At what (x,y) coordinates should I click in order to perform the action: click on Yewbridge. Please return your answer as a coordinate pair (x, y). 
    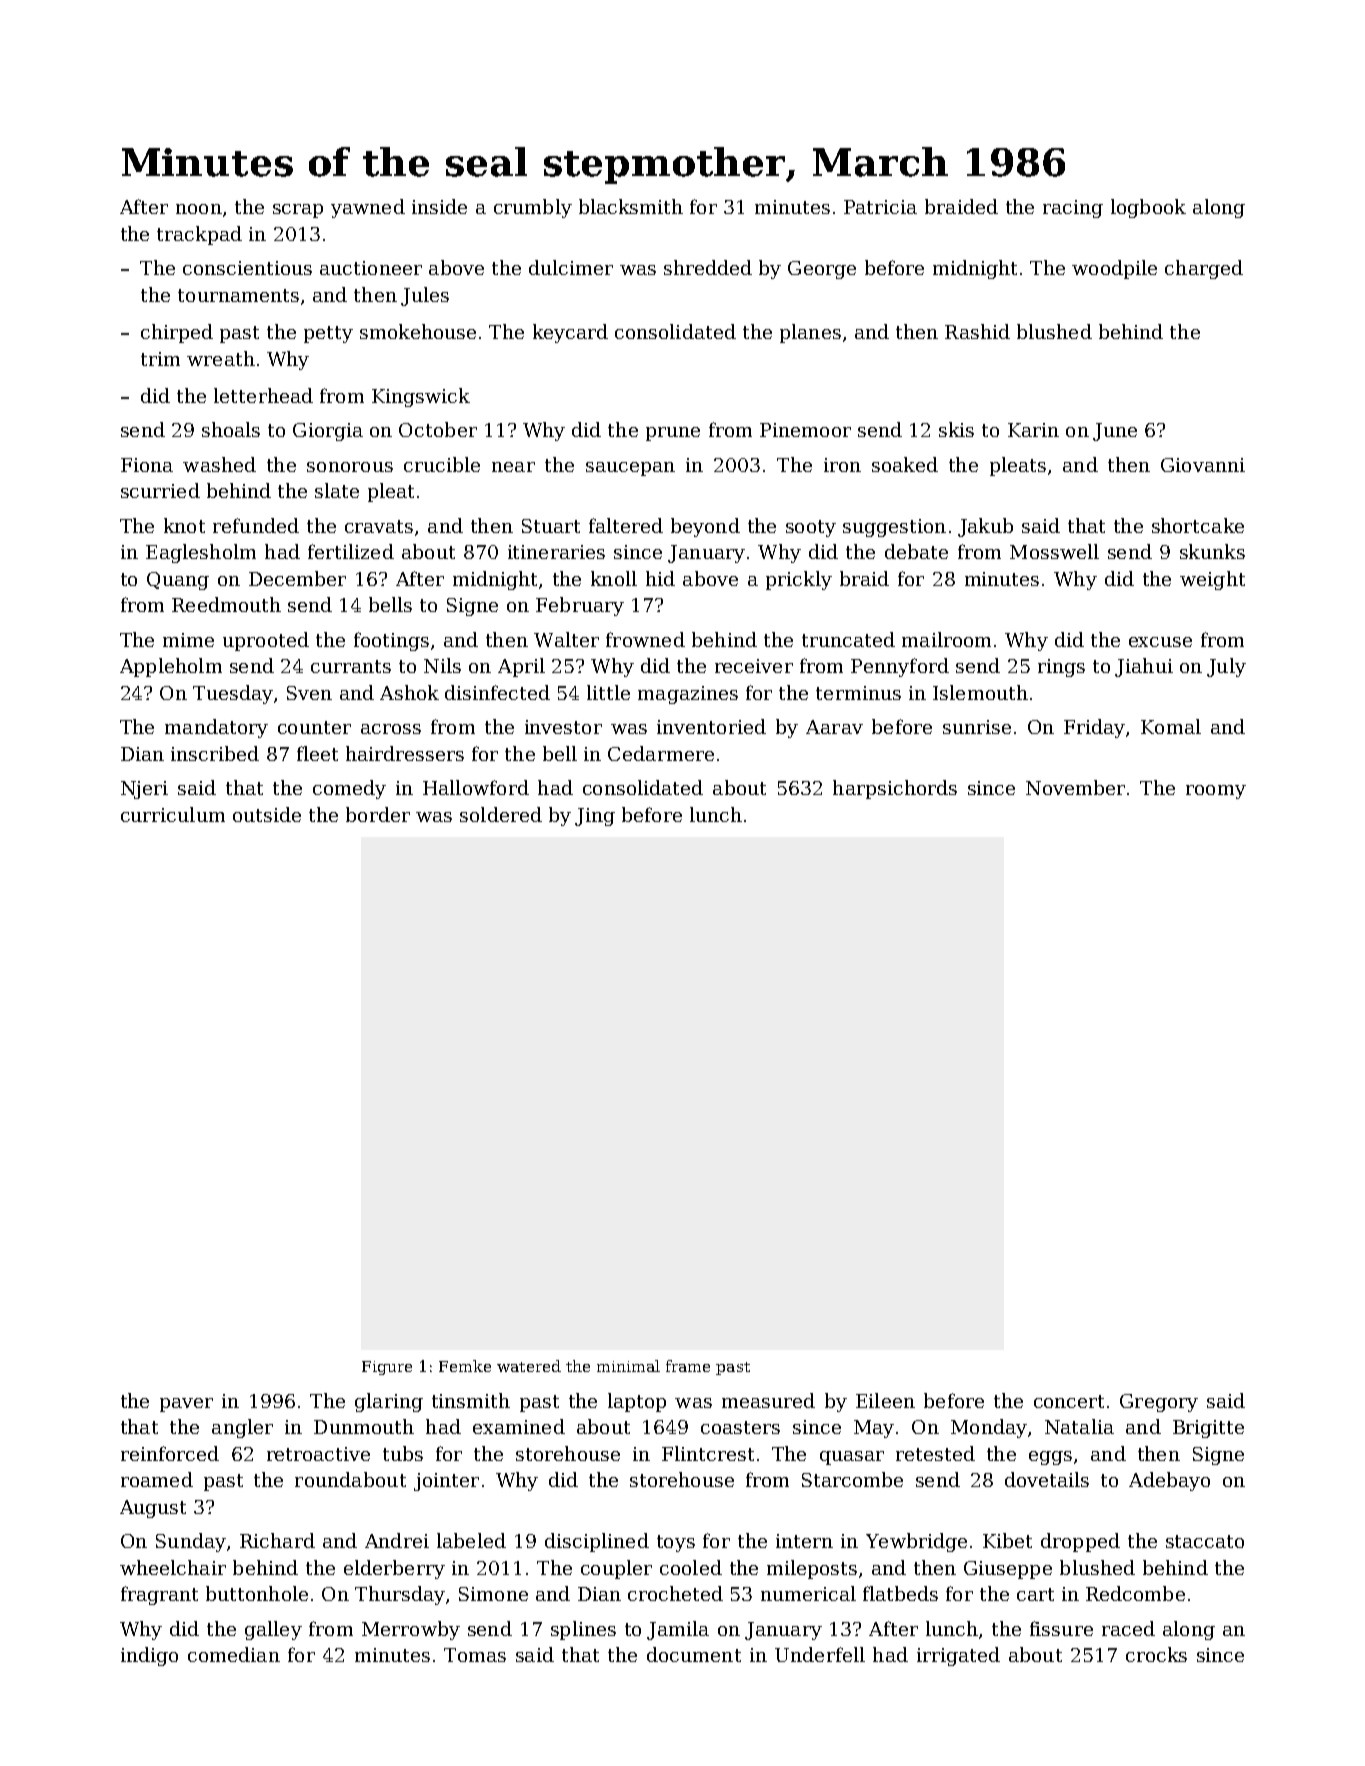
    Looking at the image, I should click on (916, 1542).
